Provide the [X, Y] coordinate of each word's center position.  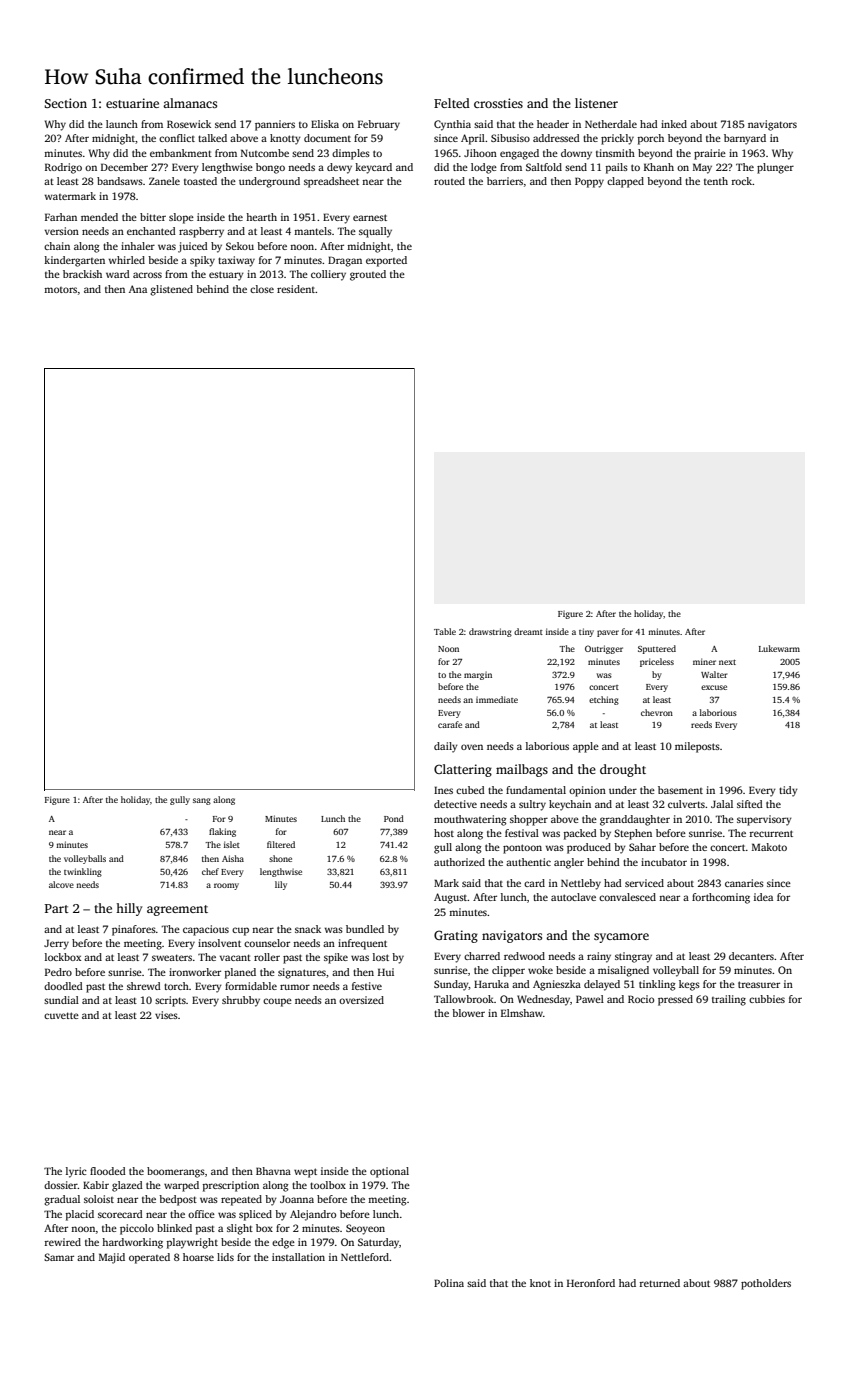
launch [122, 124]
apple [586, 747]
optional [389, 1172]
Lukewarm [779, 648]
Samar [59, 1257]
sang [202, 801]
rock [742, 181]
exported [386, 261]
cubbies [767, 999]
